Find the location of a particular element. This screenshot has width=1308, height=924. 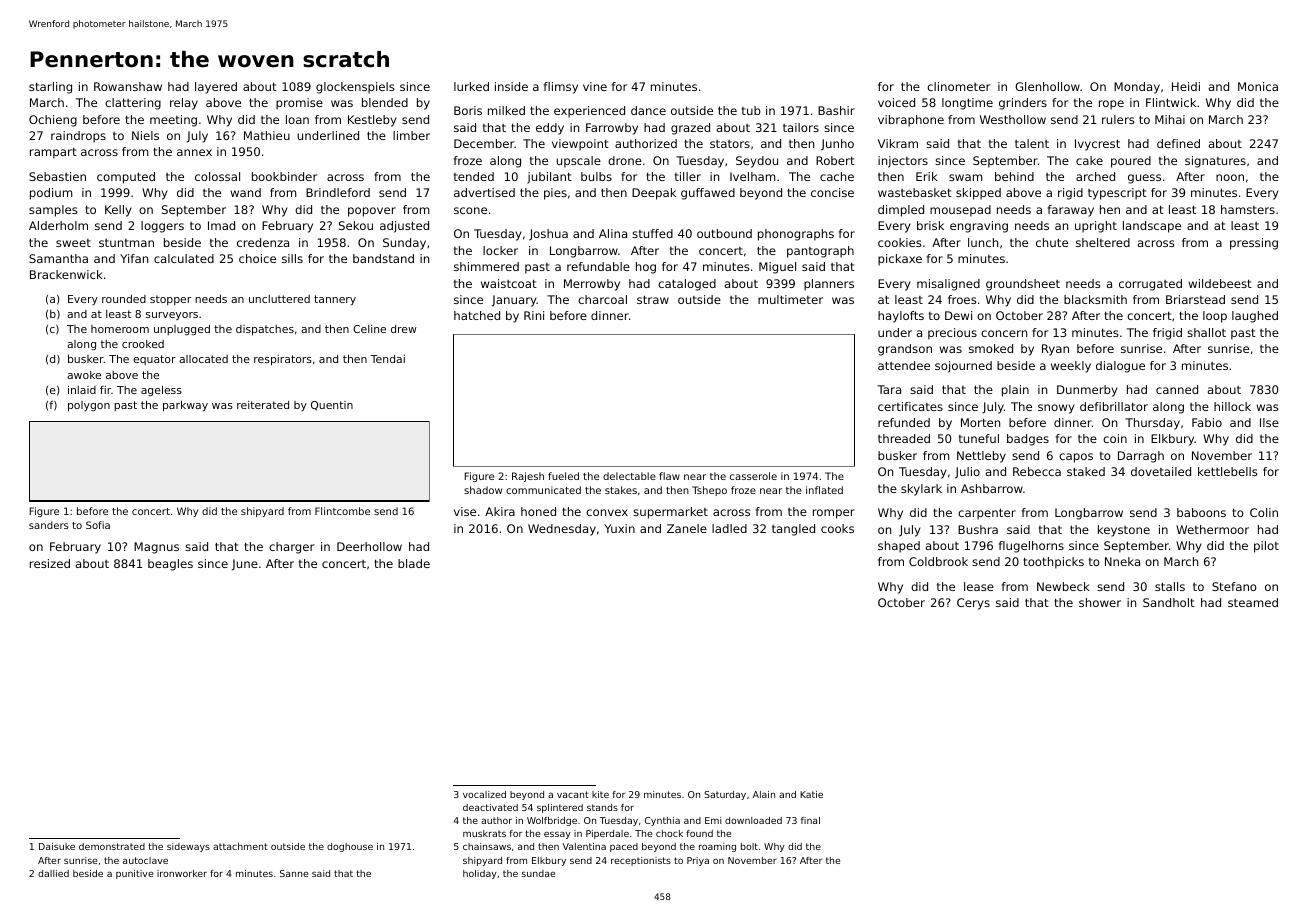

plain is located at coordinates (1015, 391).
